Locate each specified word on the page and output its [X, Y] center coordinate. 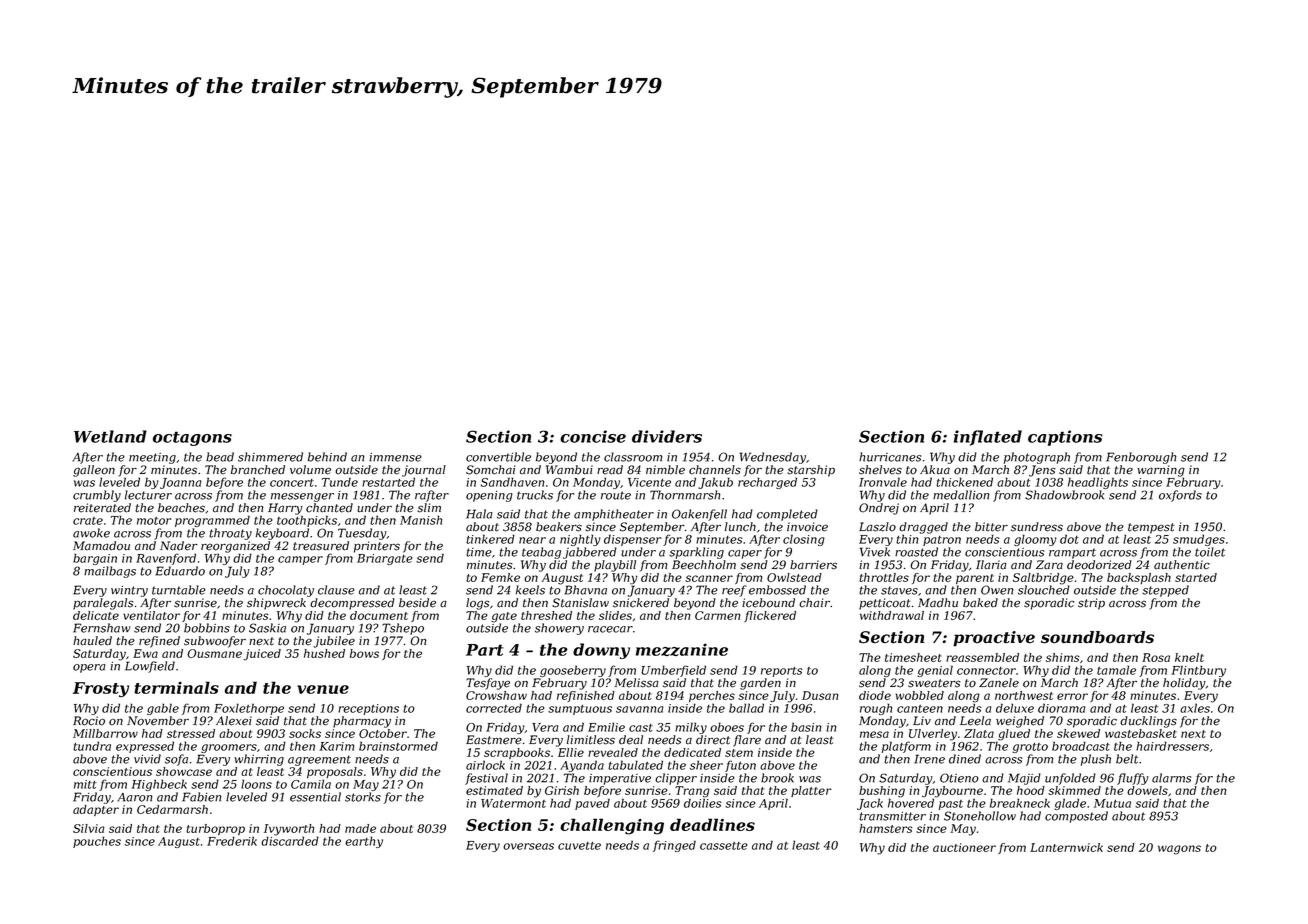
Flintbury [1198, 671]
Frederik [232, 841]
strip [1091, 604]
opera [89, 668]
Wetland [110, 436]
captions [1065, 438]
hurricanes [890, 457]
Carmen [717, 615]
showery [559, 629]
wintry [129, 591]
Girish [562, 790]
